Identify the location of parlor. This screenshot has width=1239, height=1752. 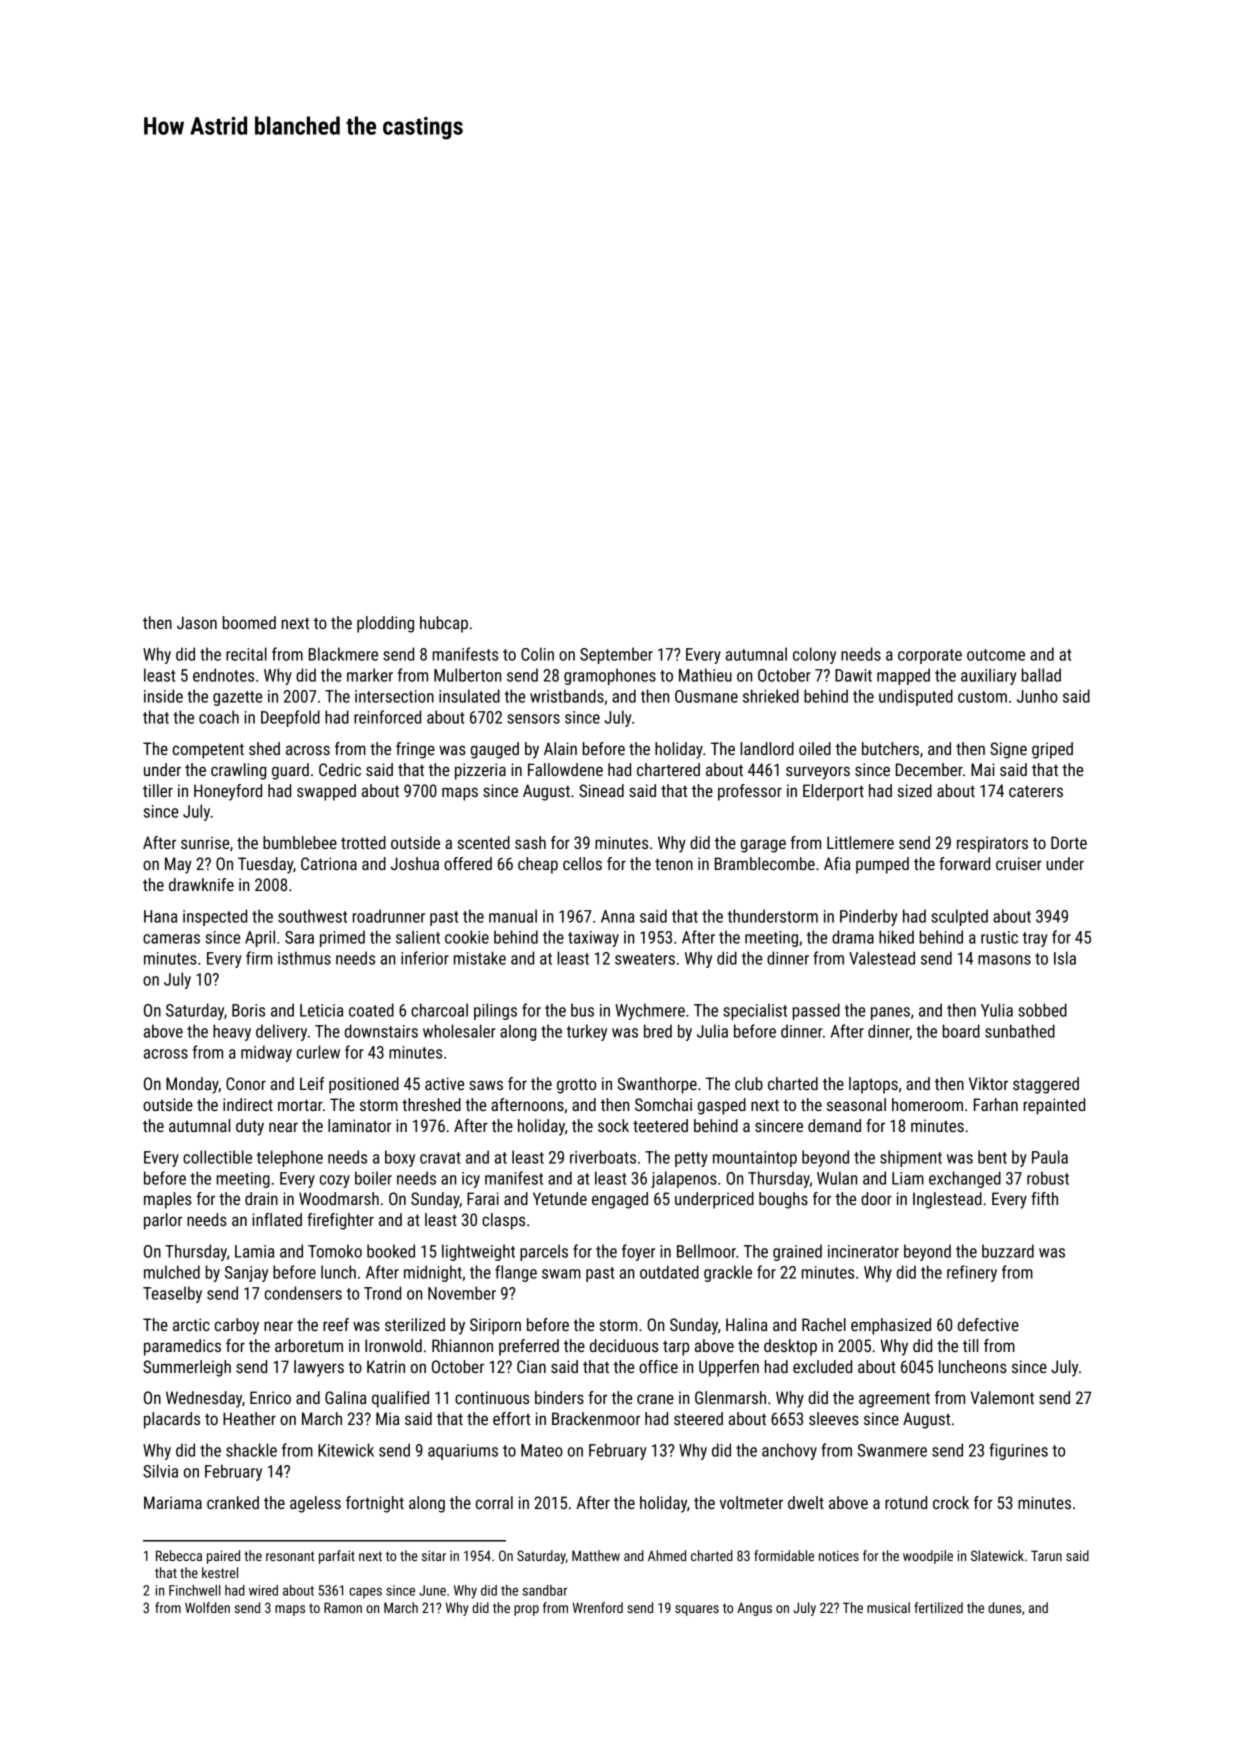
(163, 1221).
